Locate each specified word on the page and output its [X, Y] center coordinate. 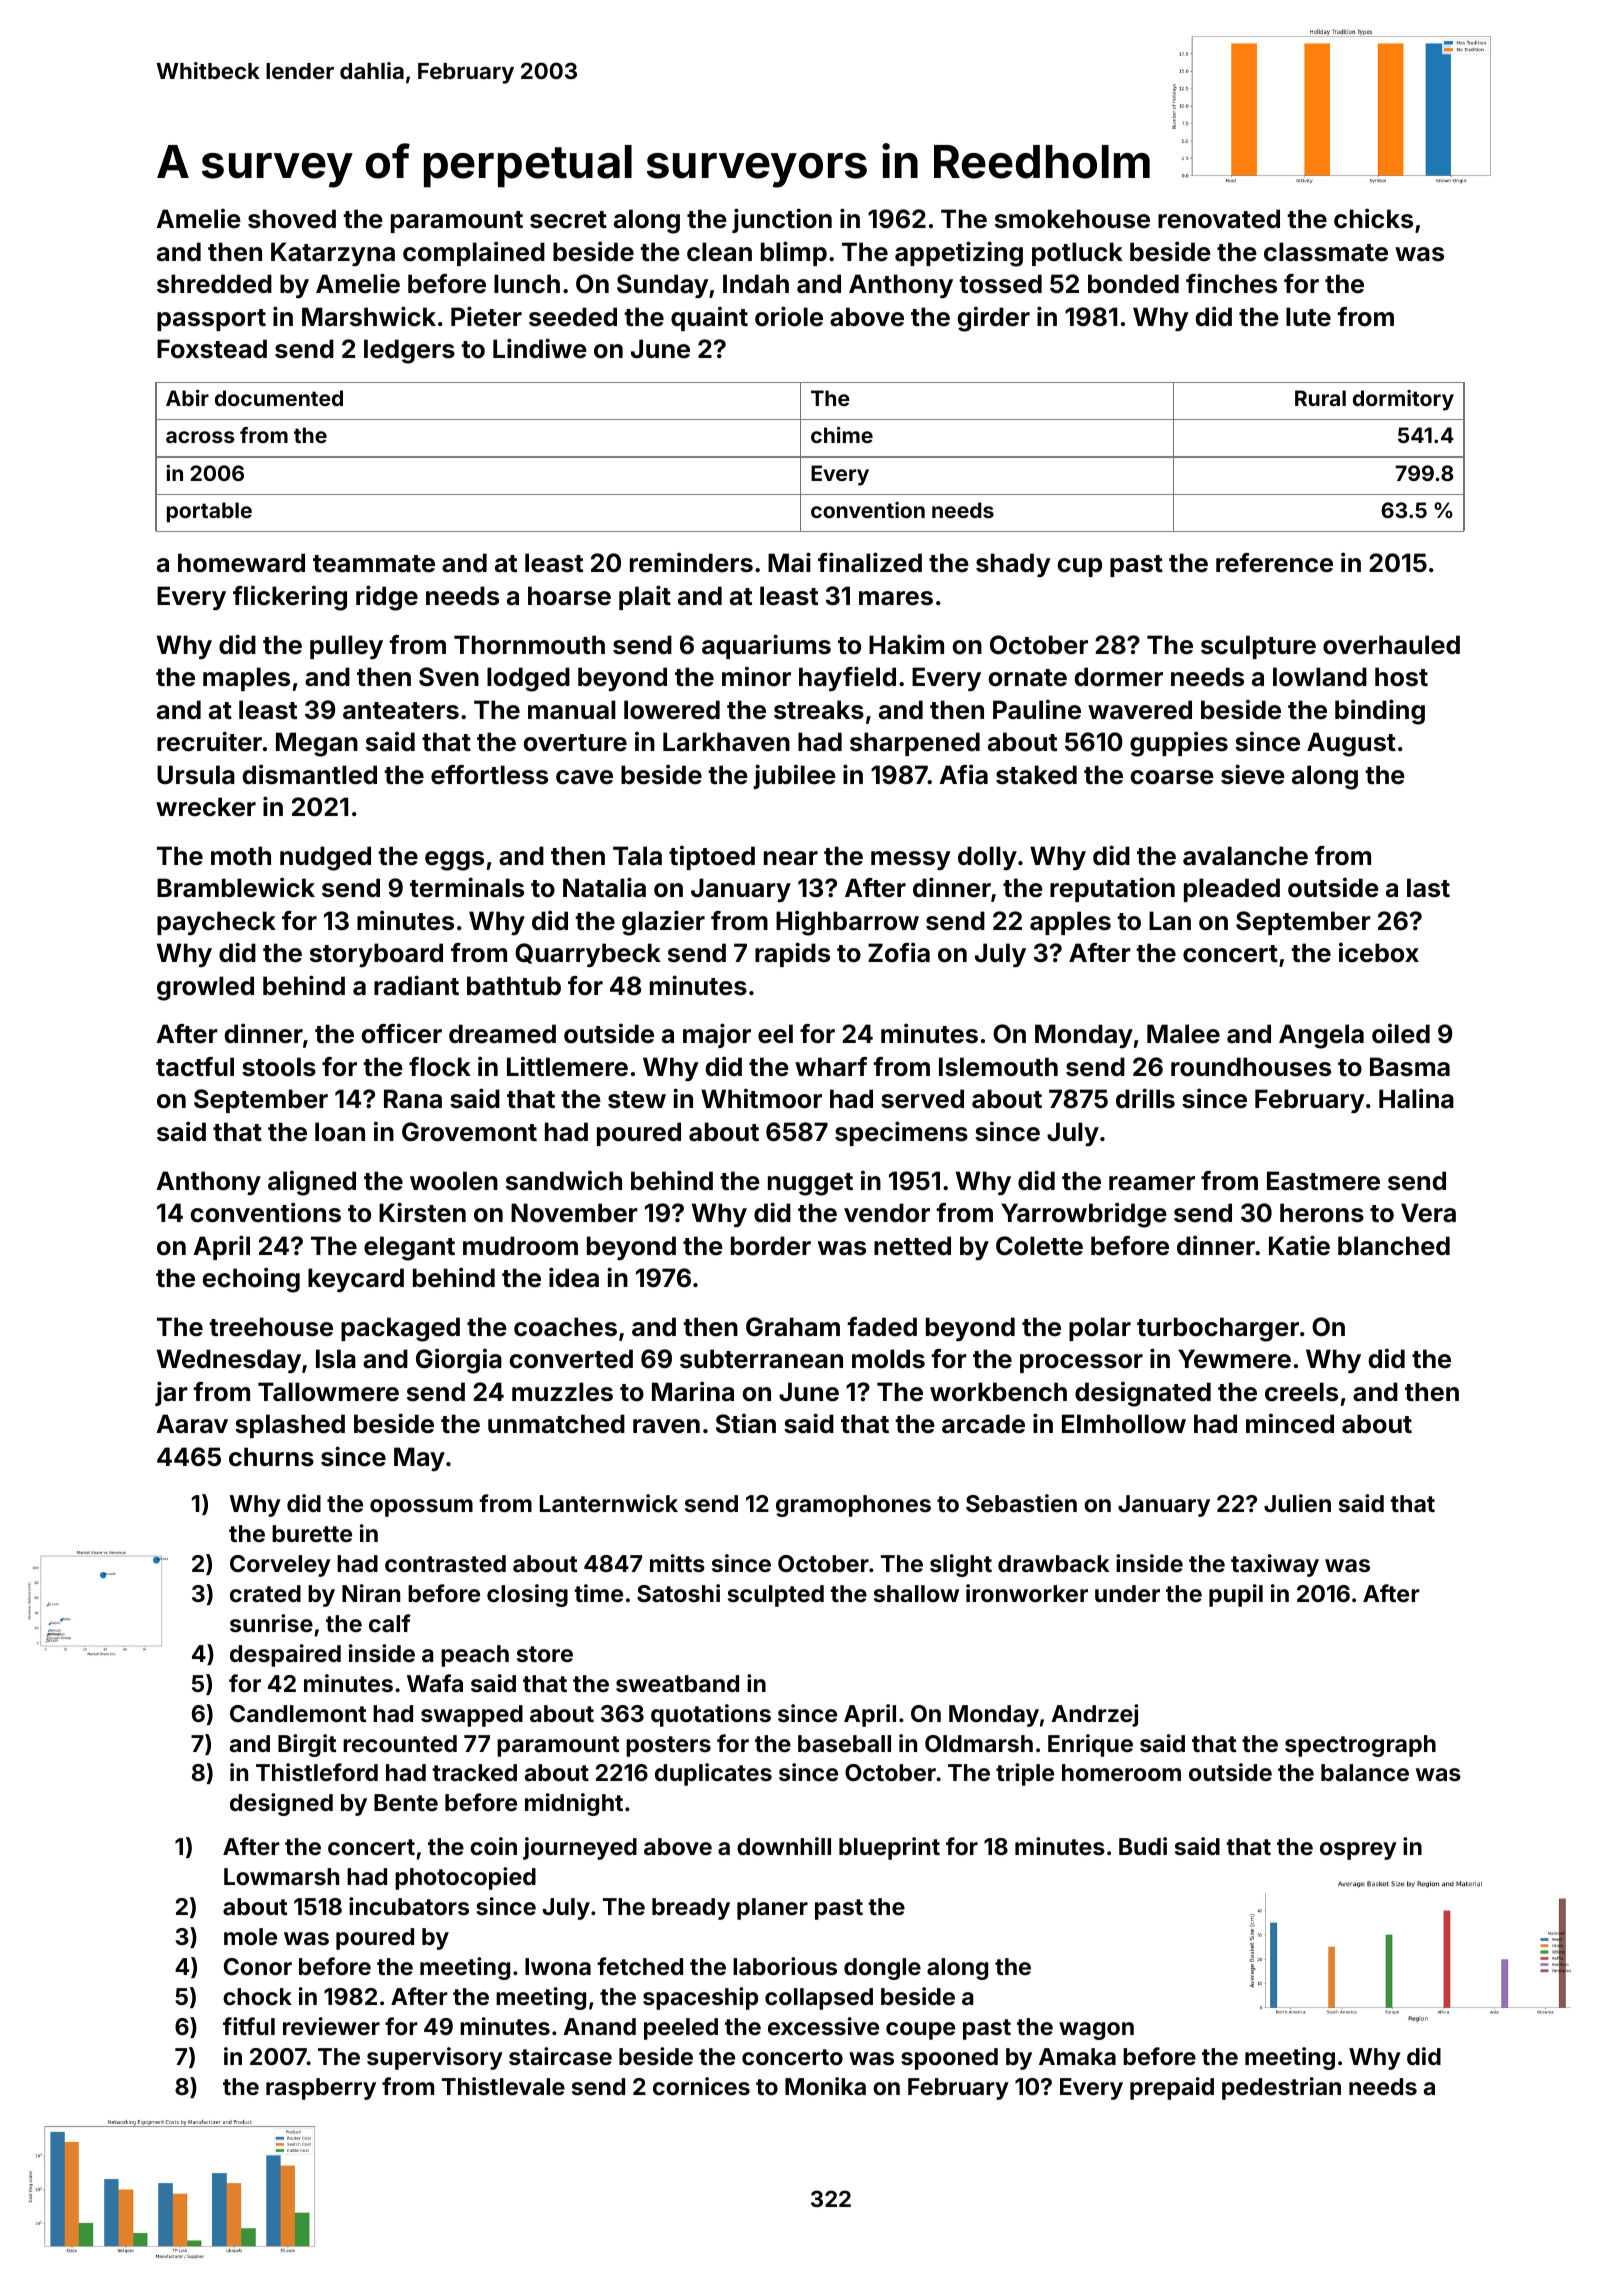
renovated [1219, 219]
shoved [292, 219]
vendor [887, 1213]
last [1428, 888]
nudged [325, 858]
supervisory [435, 2058]
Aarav [192, 1424]
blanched [1394, 1246]
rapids [792, 954]
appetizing [959, 254]
